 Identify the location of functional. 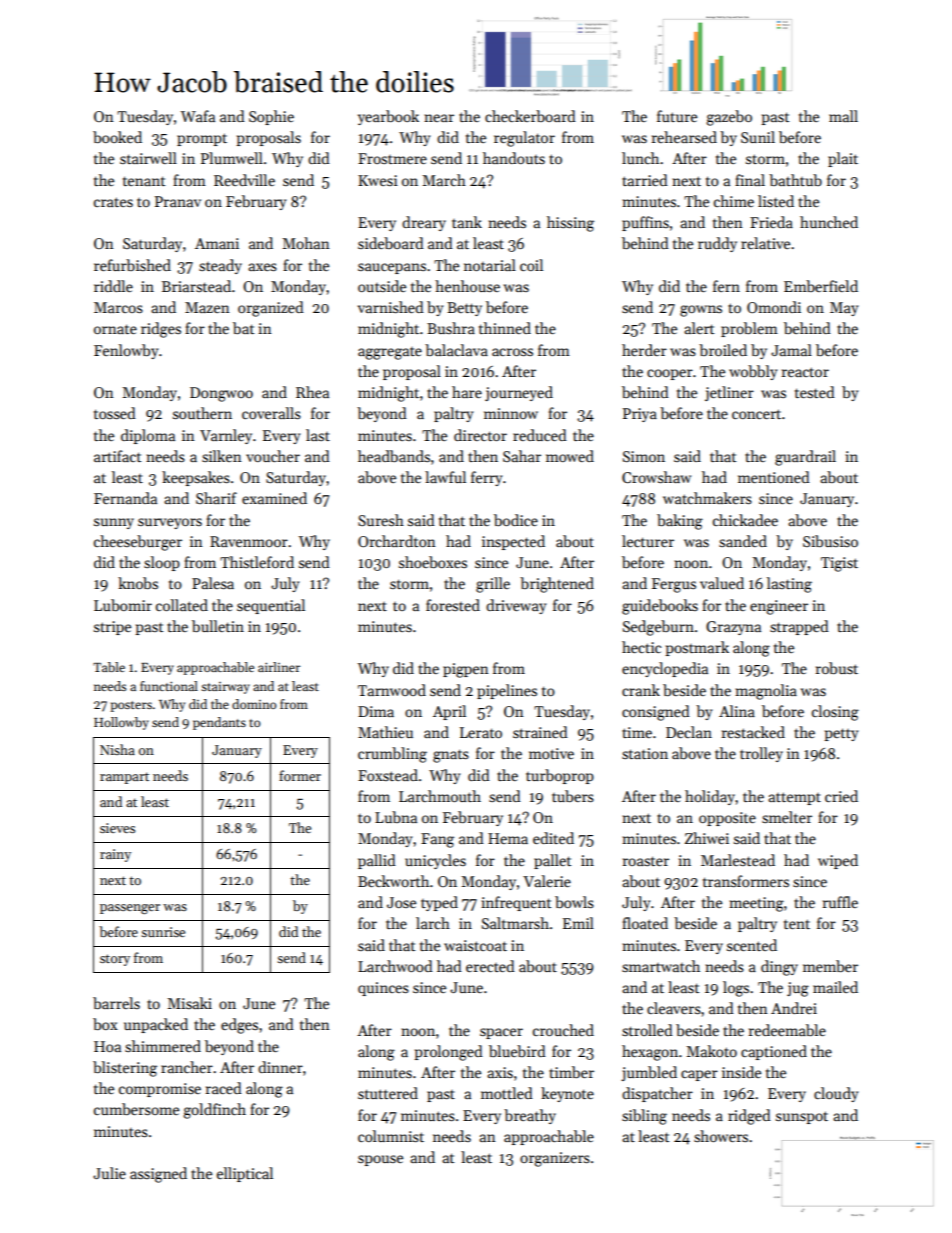
(169, 686).
